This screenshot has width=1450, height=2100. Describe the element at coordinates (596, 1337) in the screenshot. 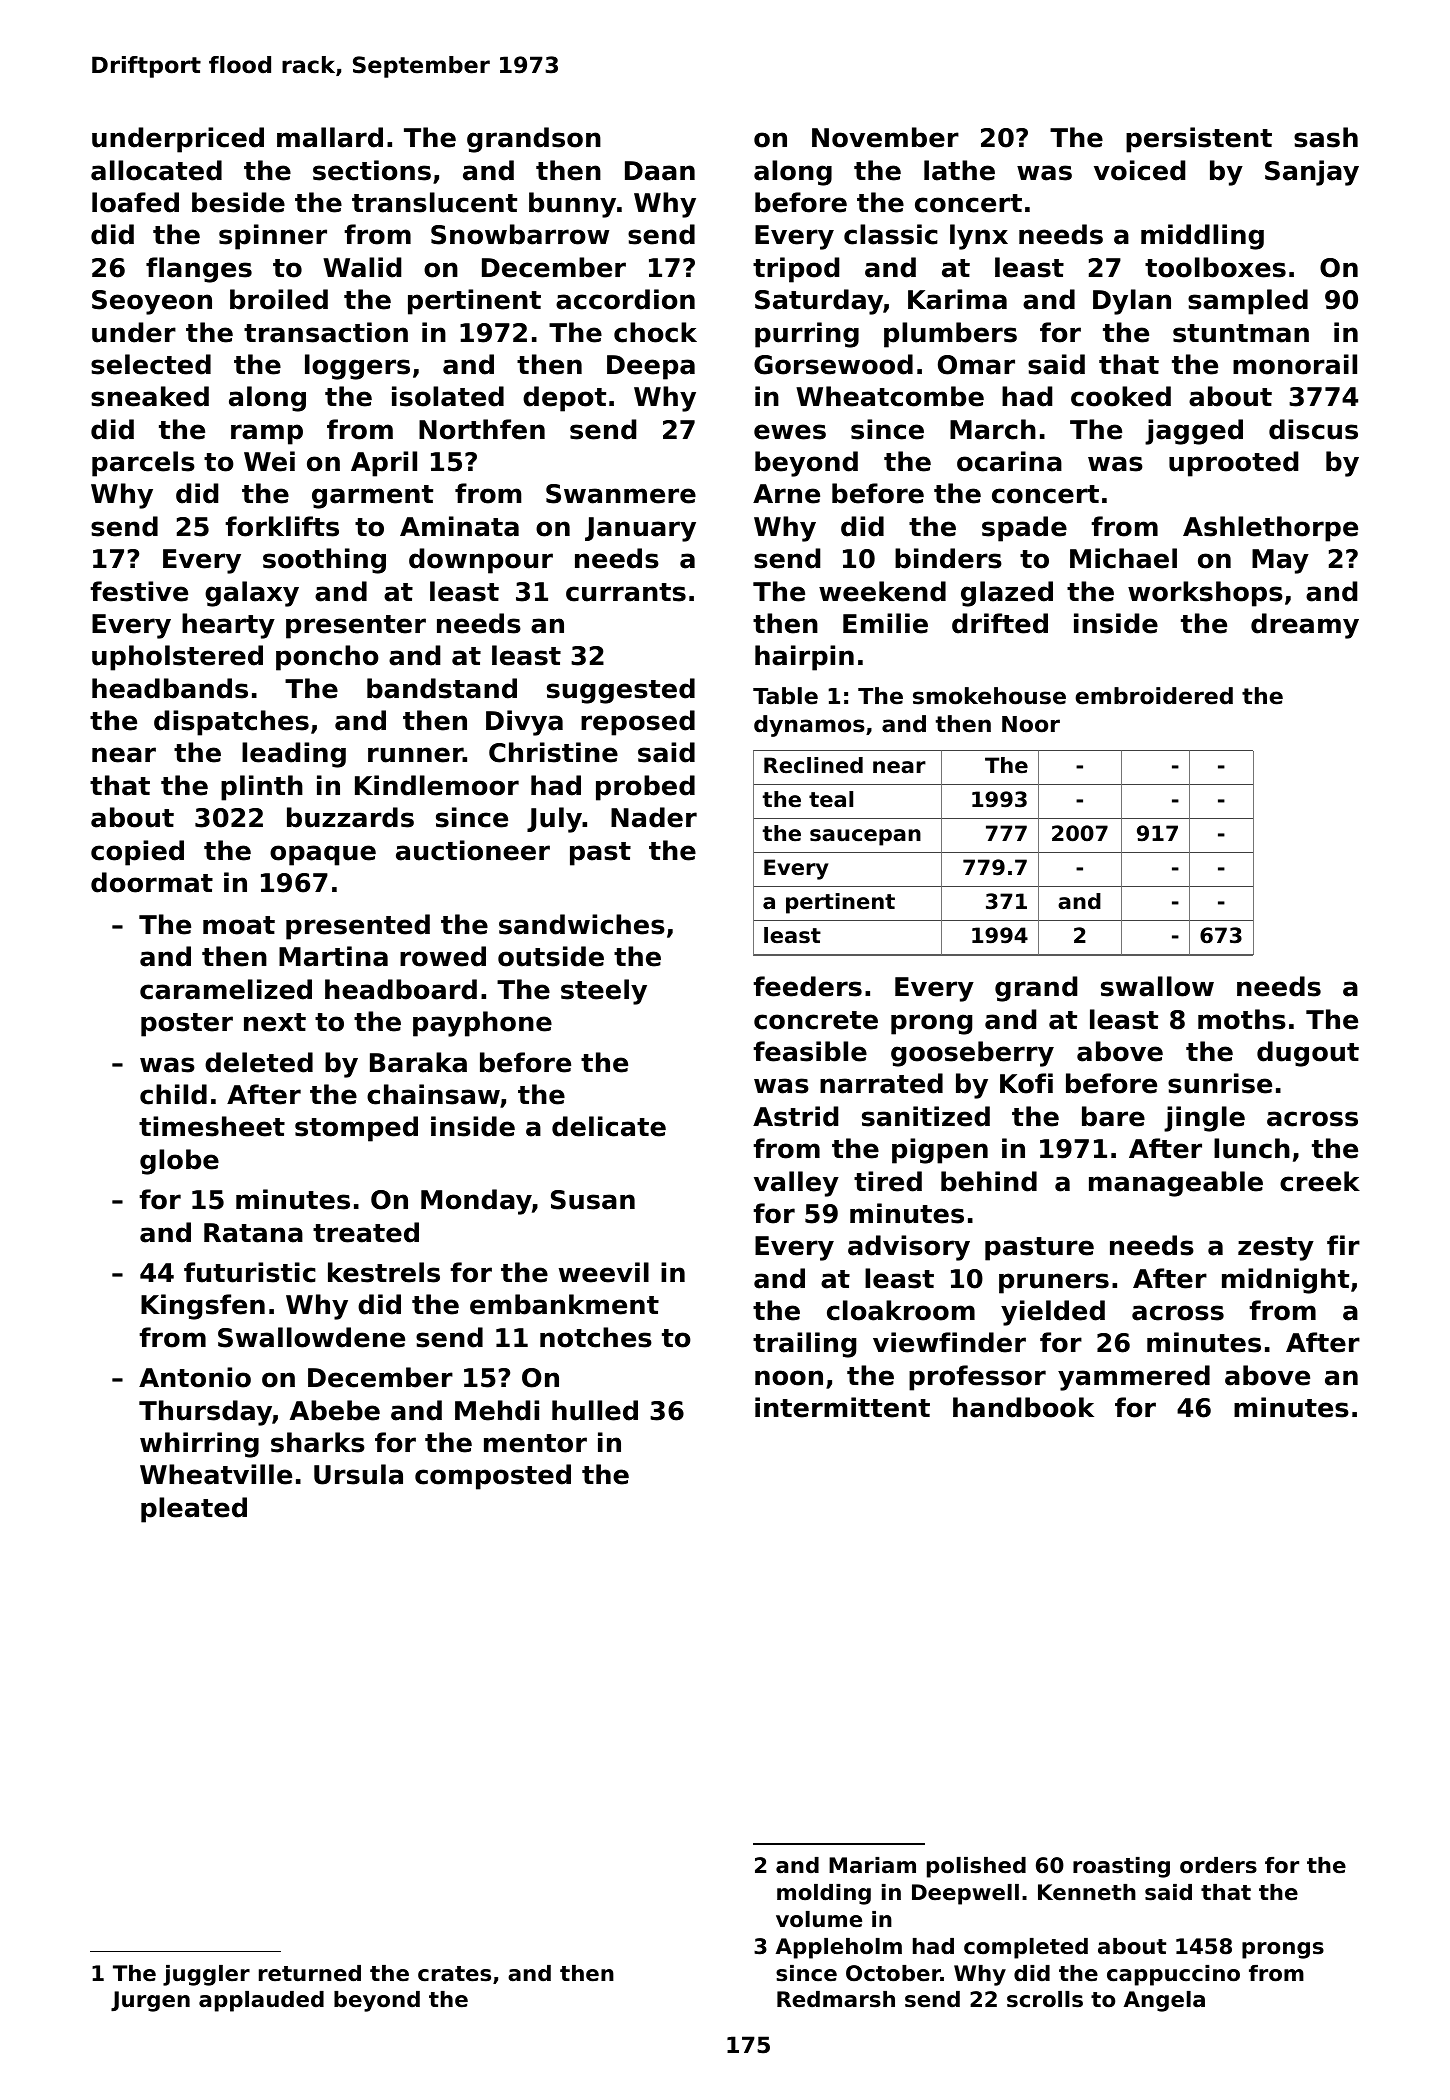

I see `notches` at that location.
